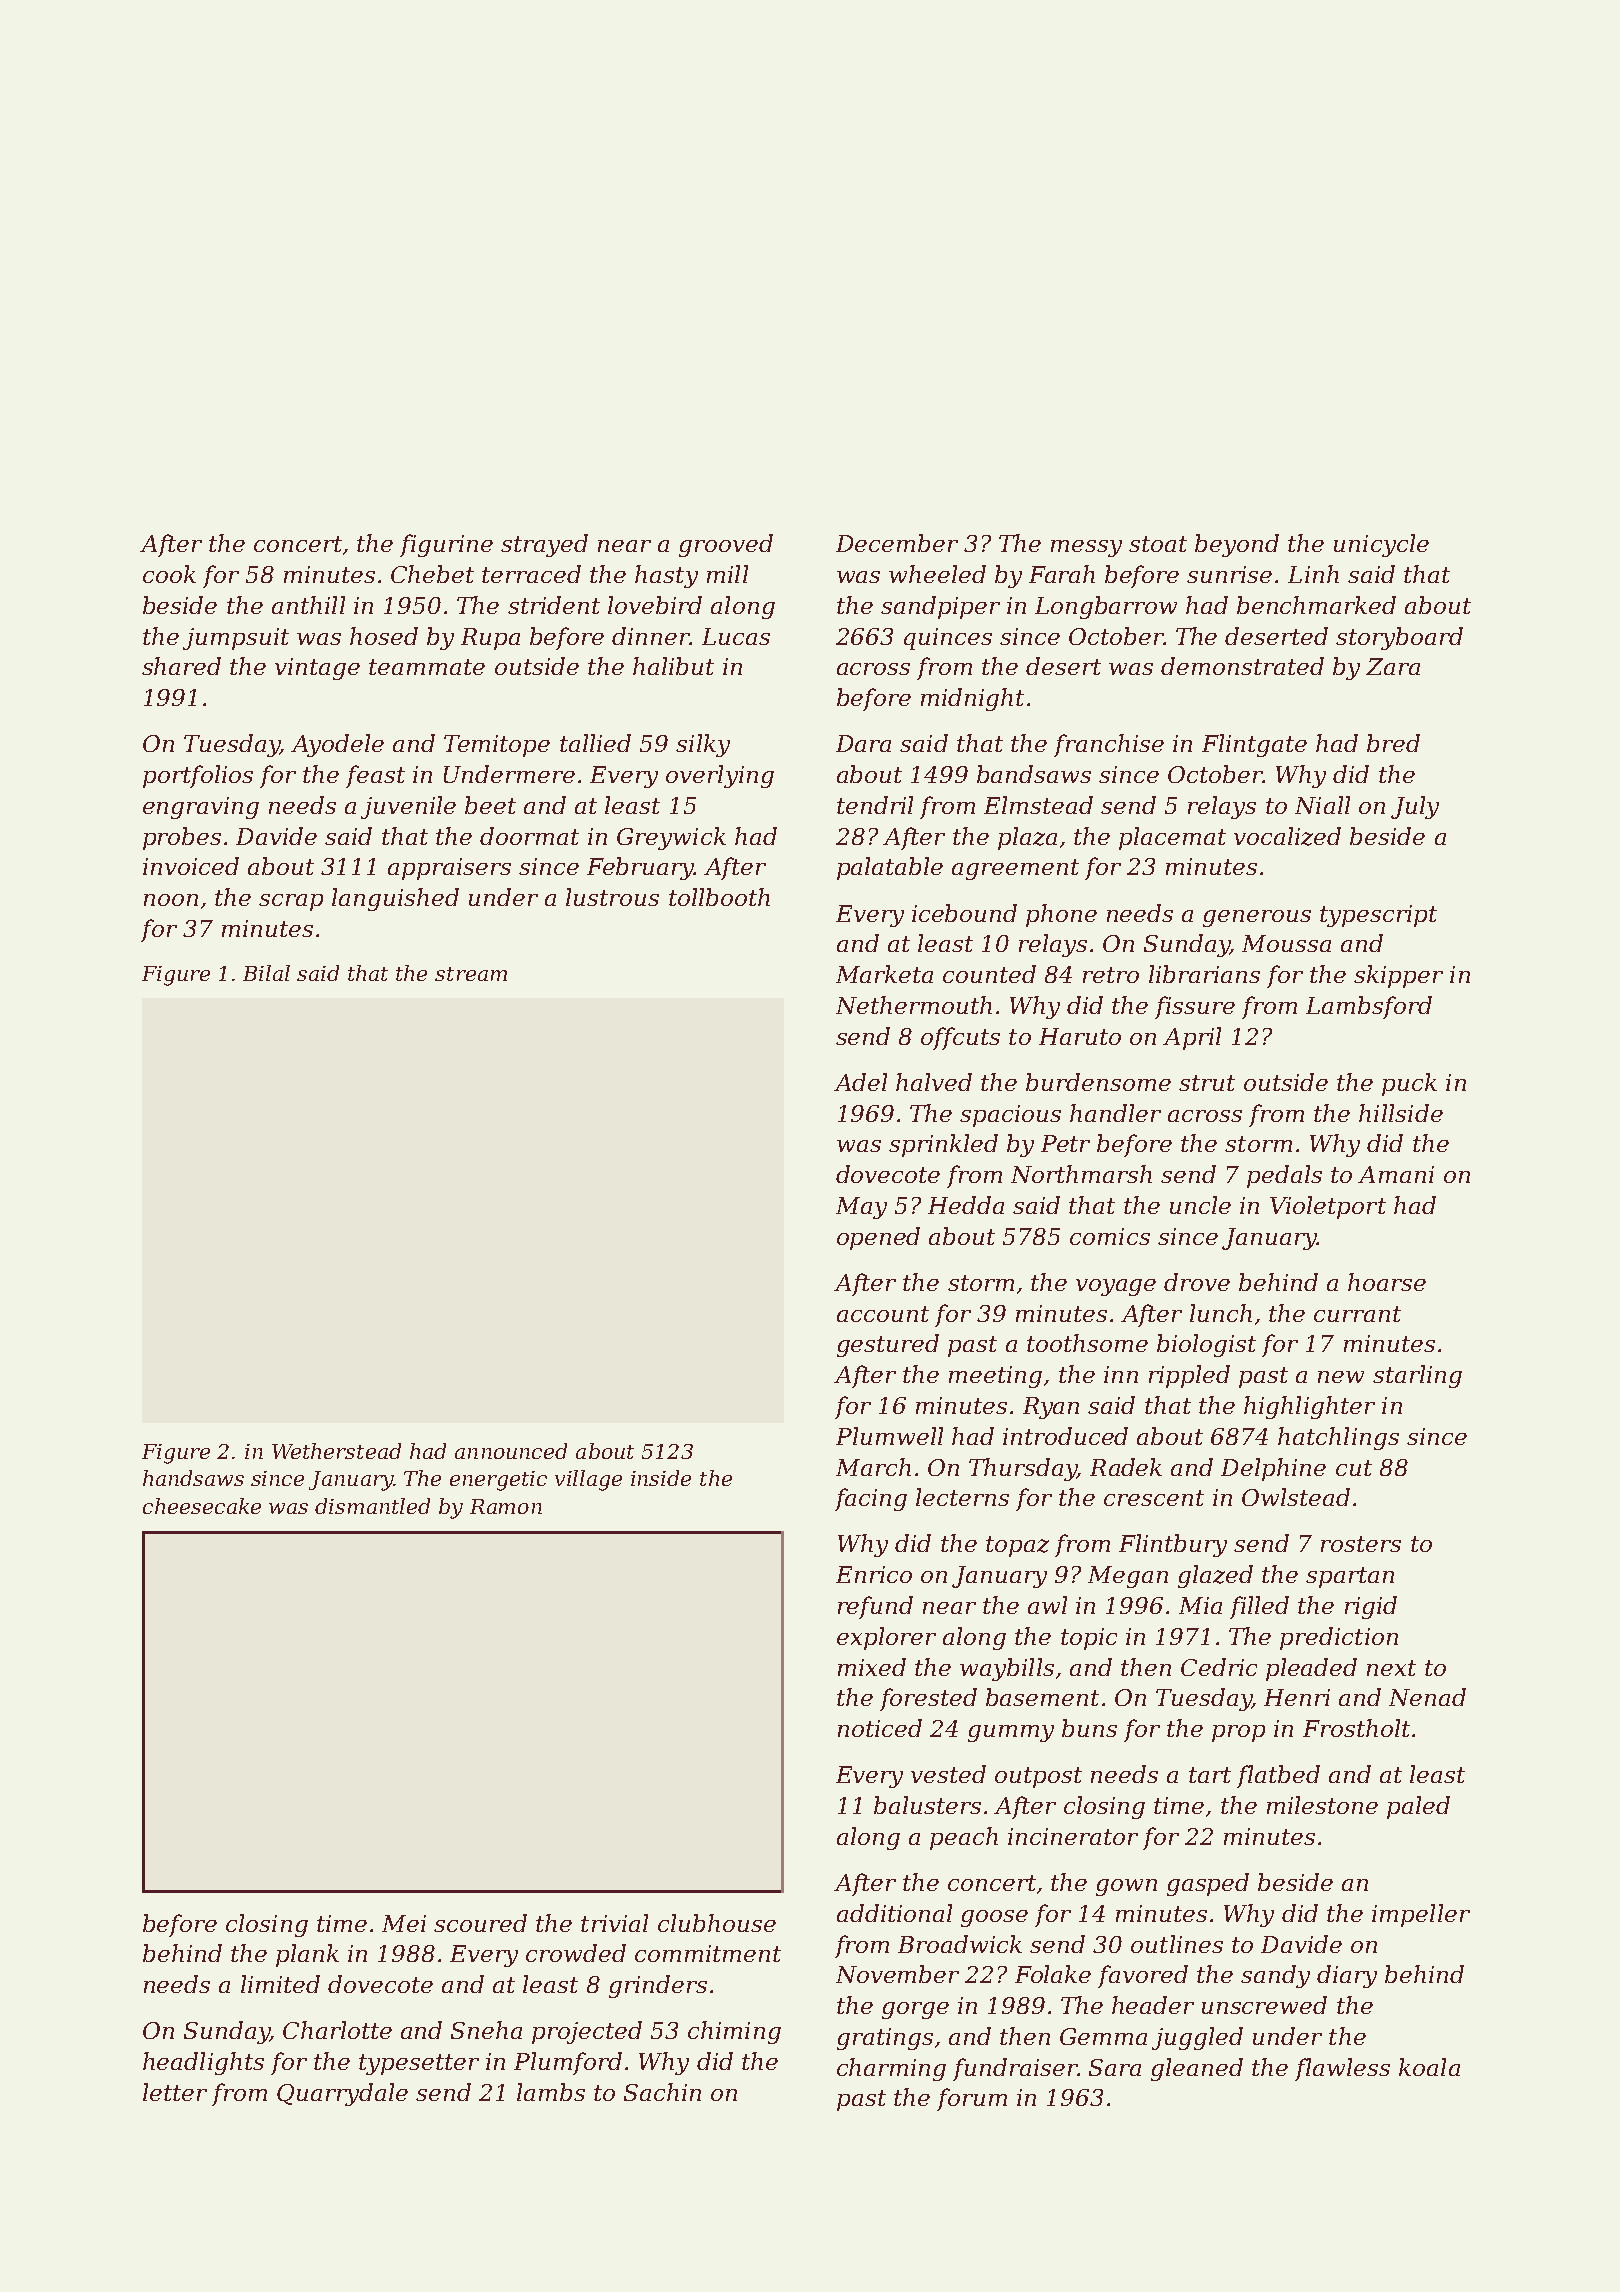 The height and width of the image is (2292, 1620). I want to click on grooved, so click(726, 545).
